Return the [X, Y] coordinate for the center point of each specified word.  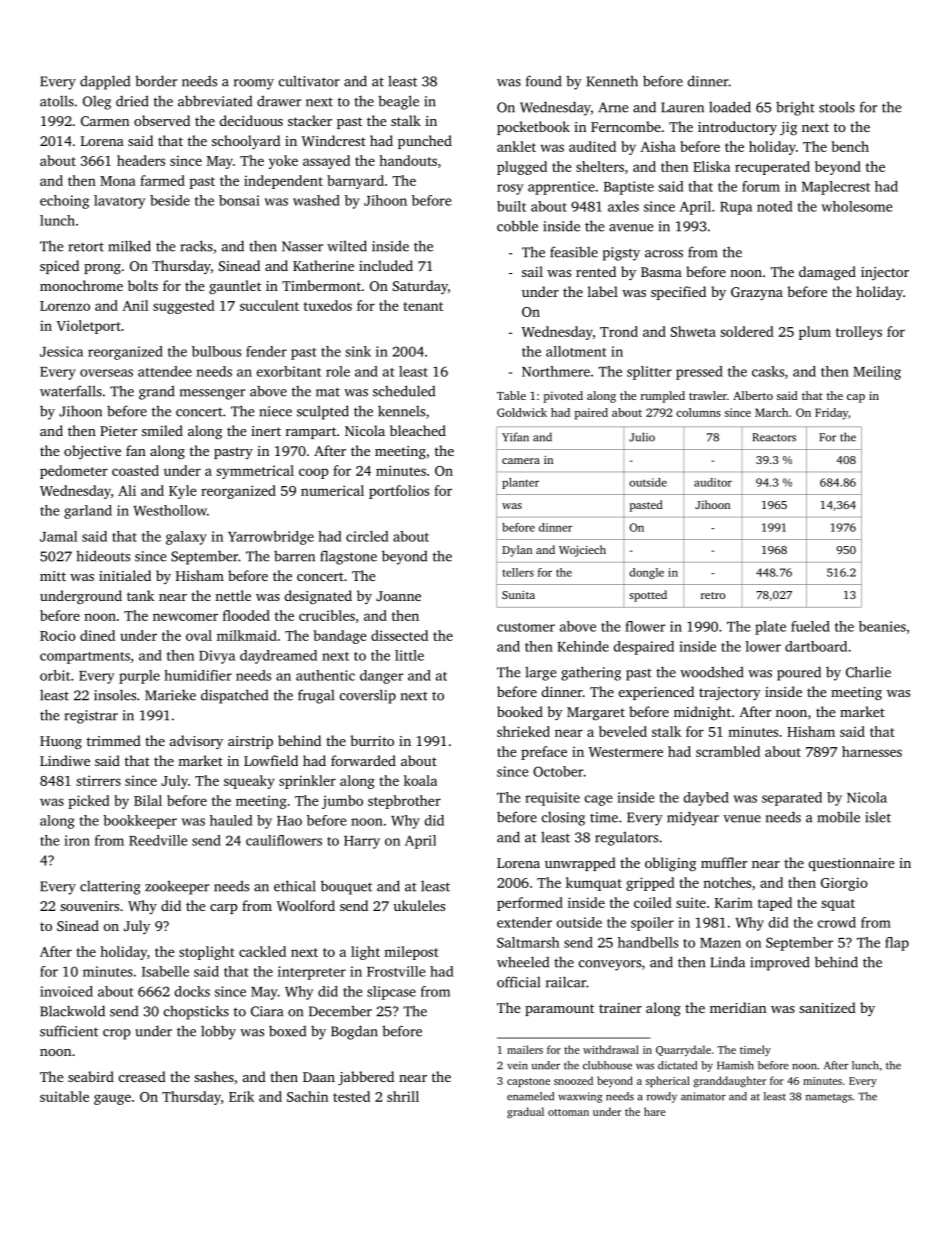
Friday [831, 414]
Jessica [61, 351]
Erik [241, 1096]
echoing [64, 202]
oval [199, 635]
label [603, 291]
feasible [574, 252]
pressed [699, 373]
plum [815, 333]
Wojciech [582, 551]
